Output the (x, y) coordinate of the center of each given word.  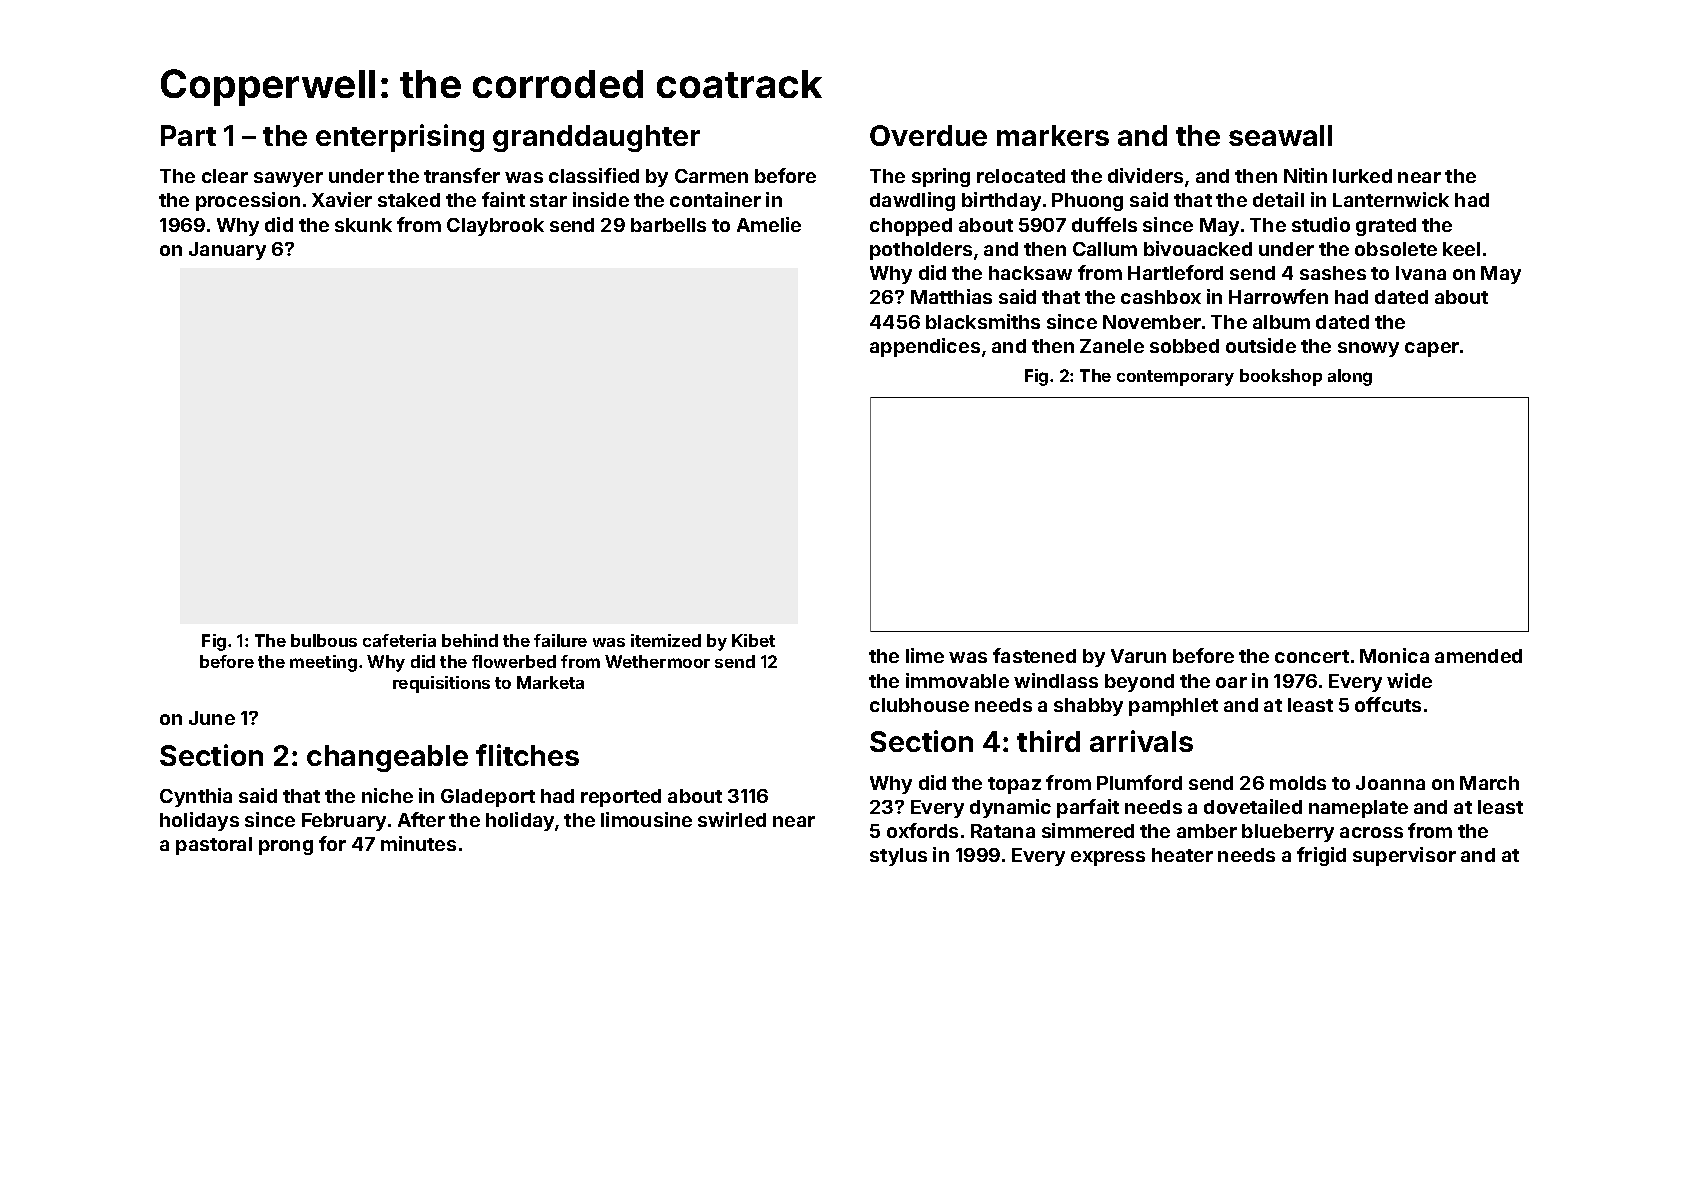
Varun (1138, 656)
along (1350, 377)
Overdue (928, 135)
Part (188, 135)
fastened (1034, 655)
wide (1409, 680)
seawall (1280, 135)
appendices (925, 347)
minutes (418, 843)
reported (621, 798)
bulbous (324, 640)
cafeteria (399, 640)
